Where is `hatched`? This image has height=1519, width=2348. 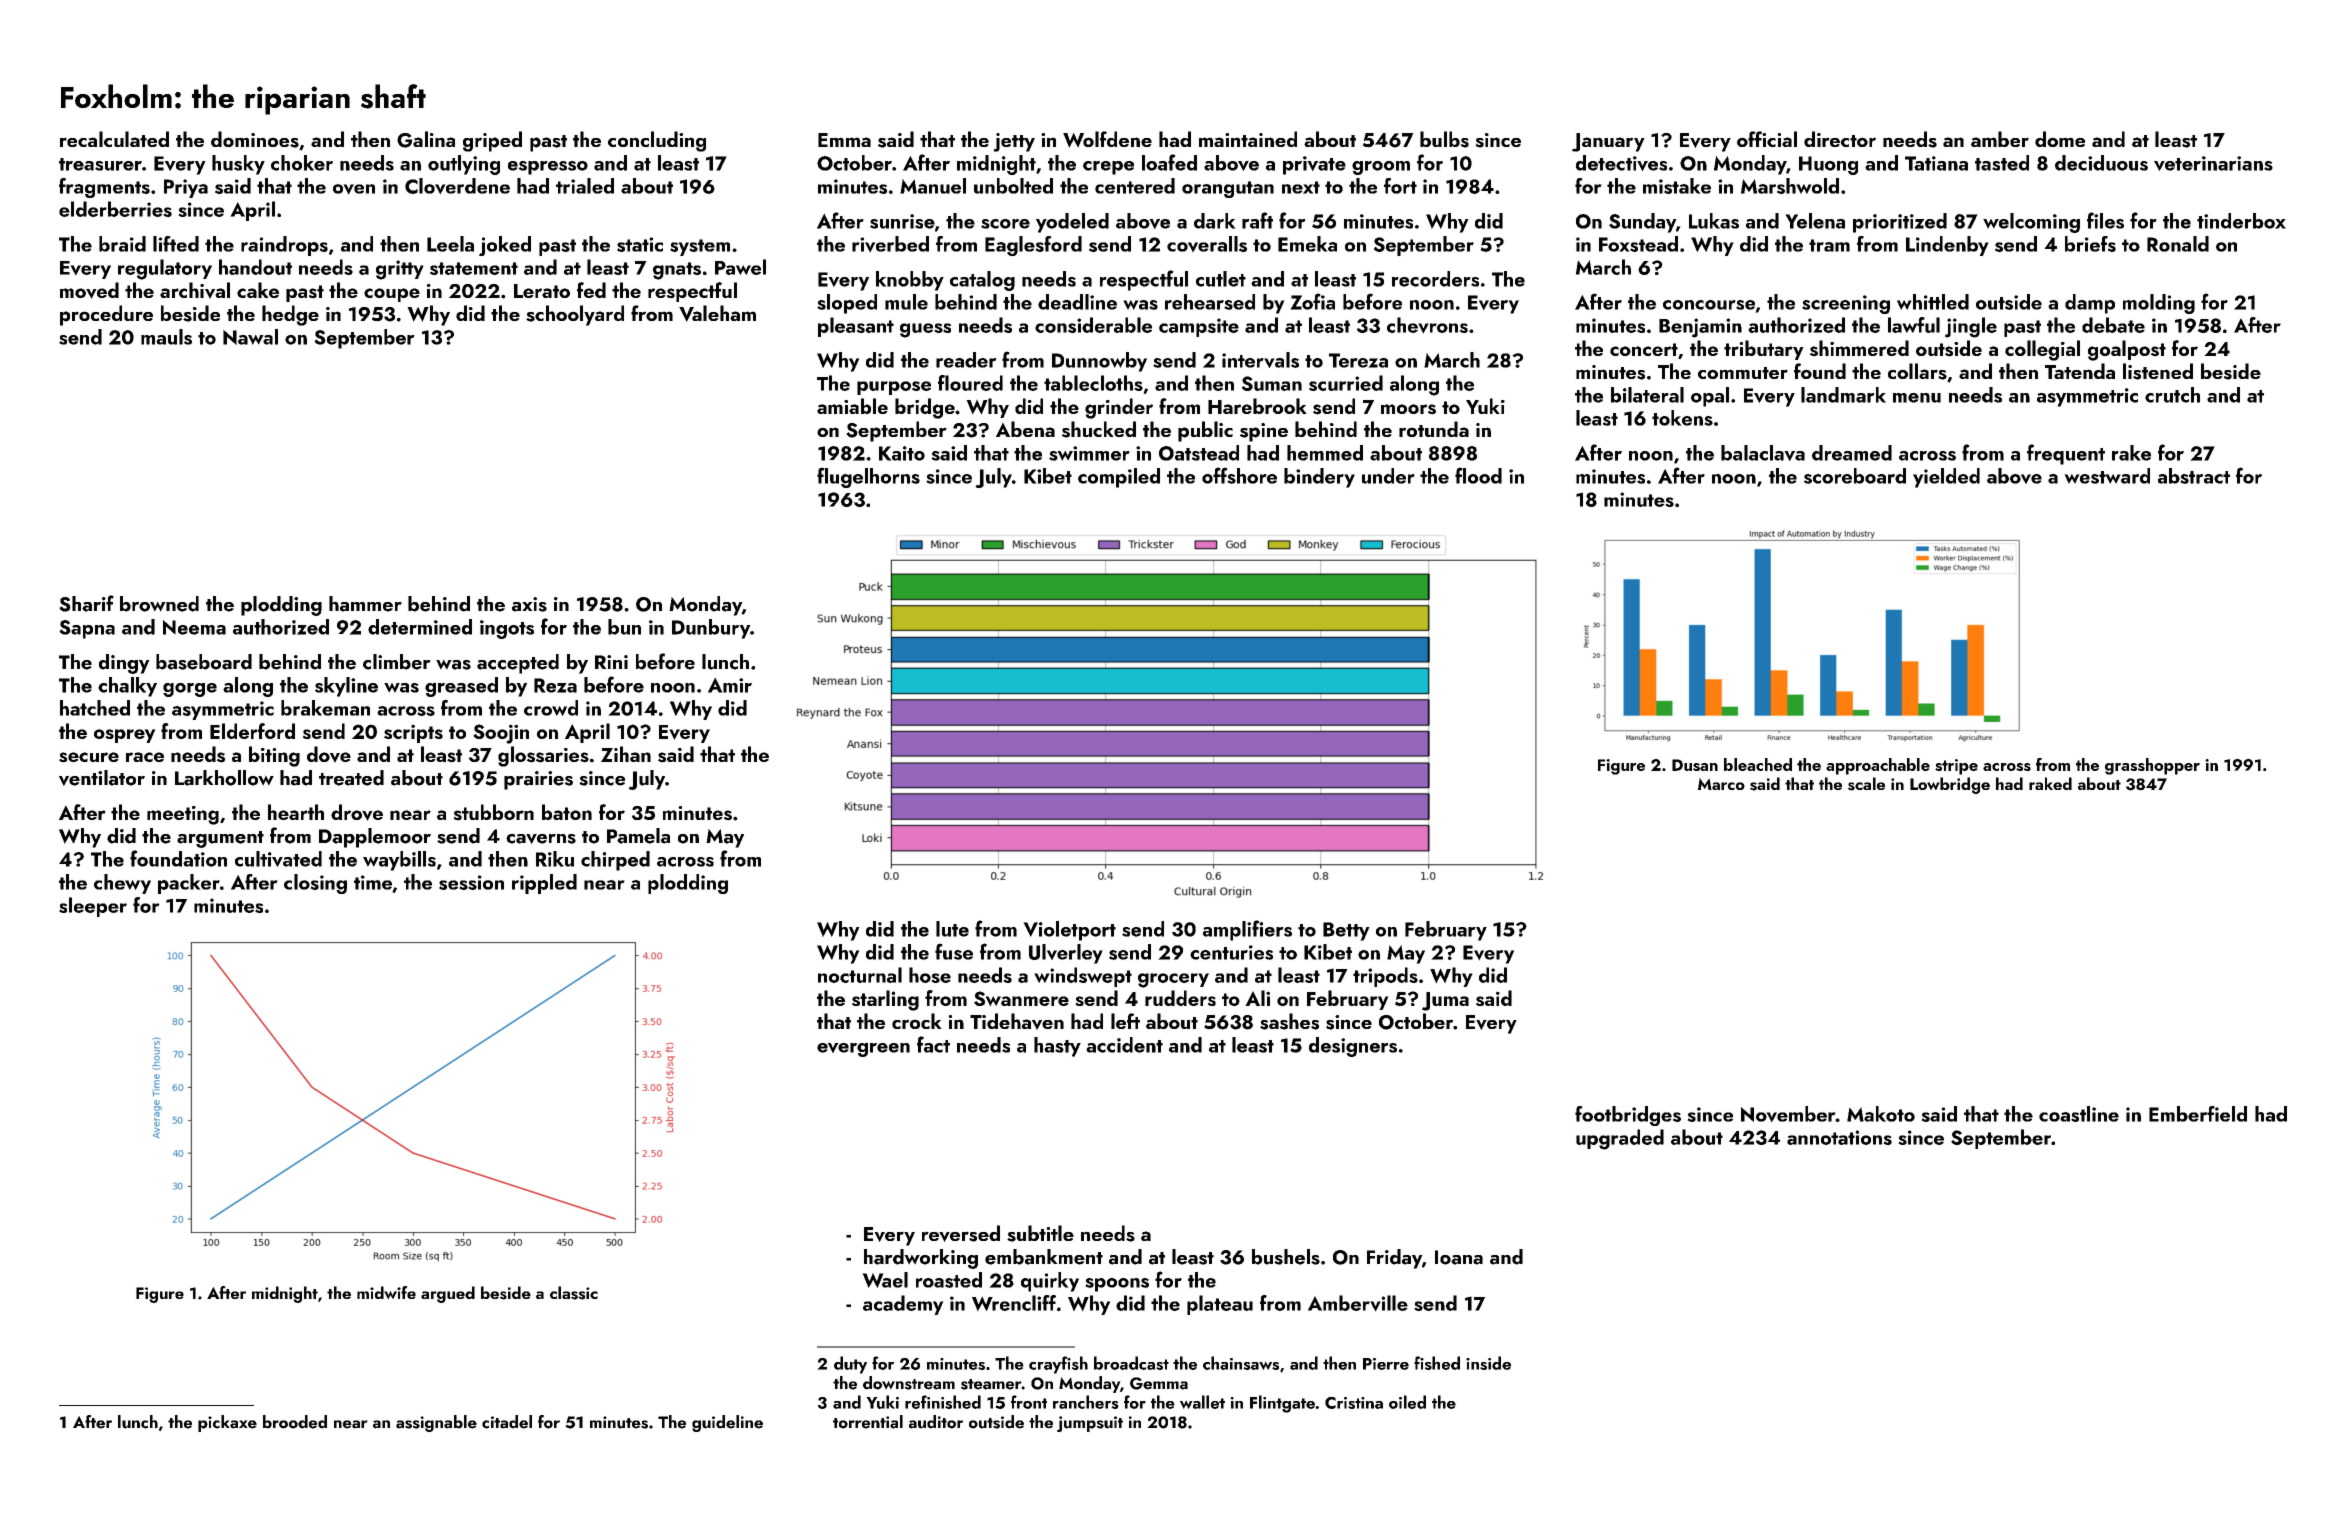 hatched is located at coordinates (95, 708).
